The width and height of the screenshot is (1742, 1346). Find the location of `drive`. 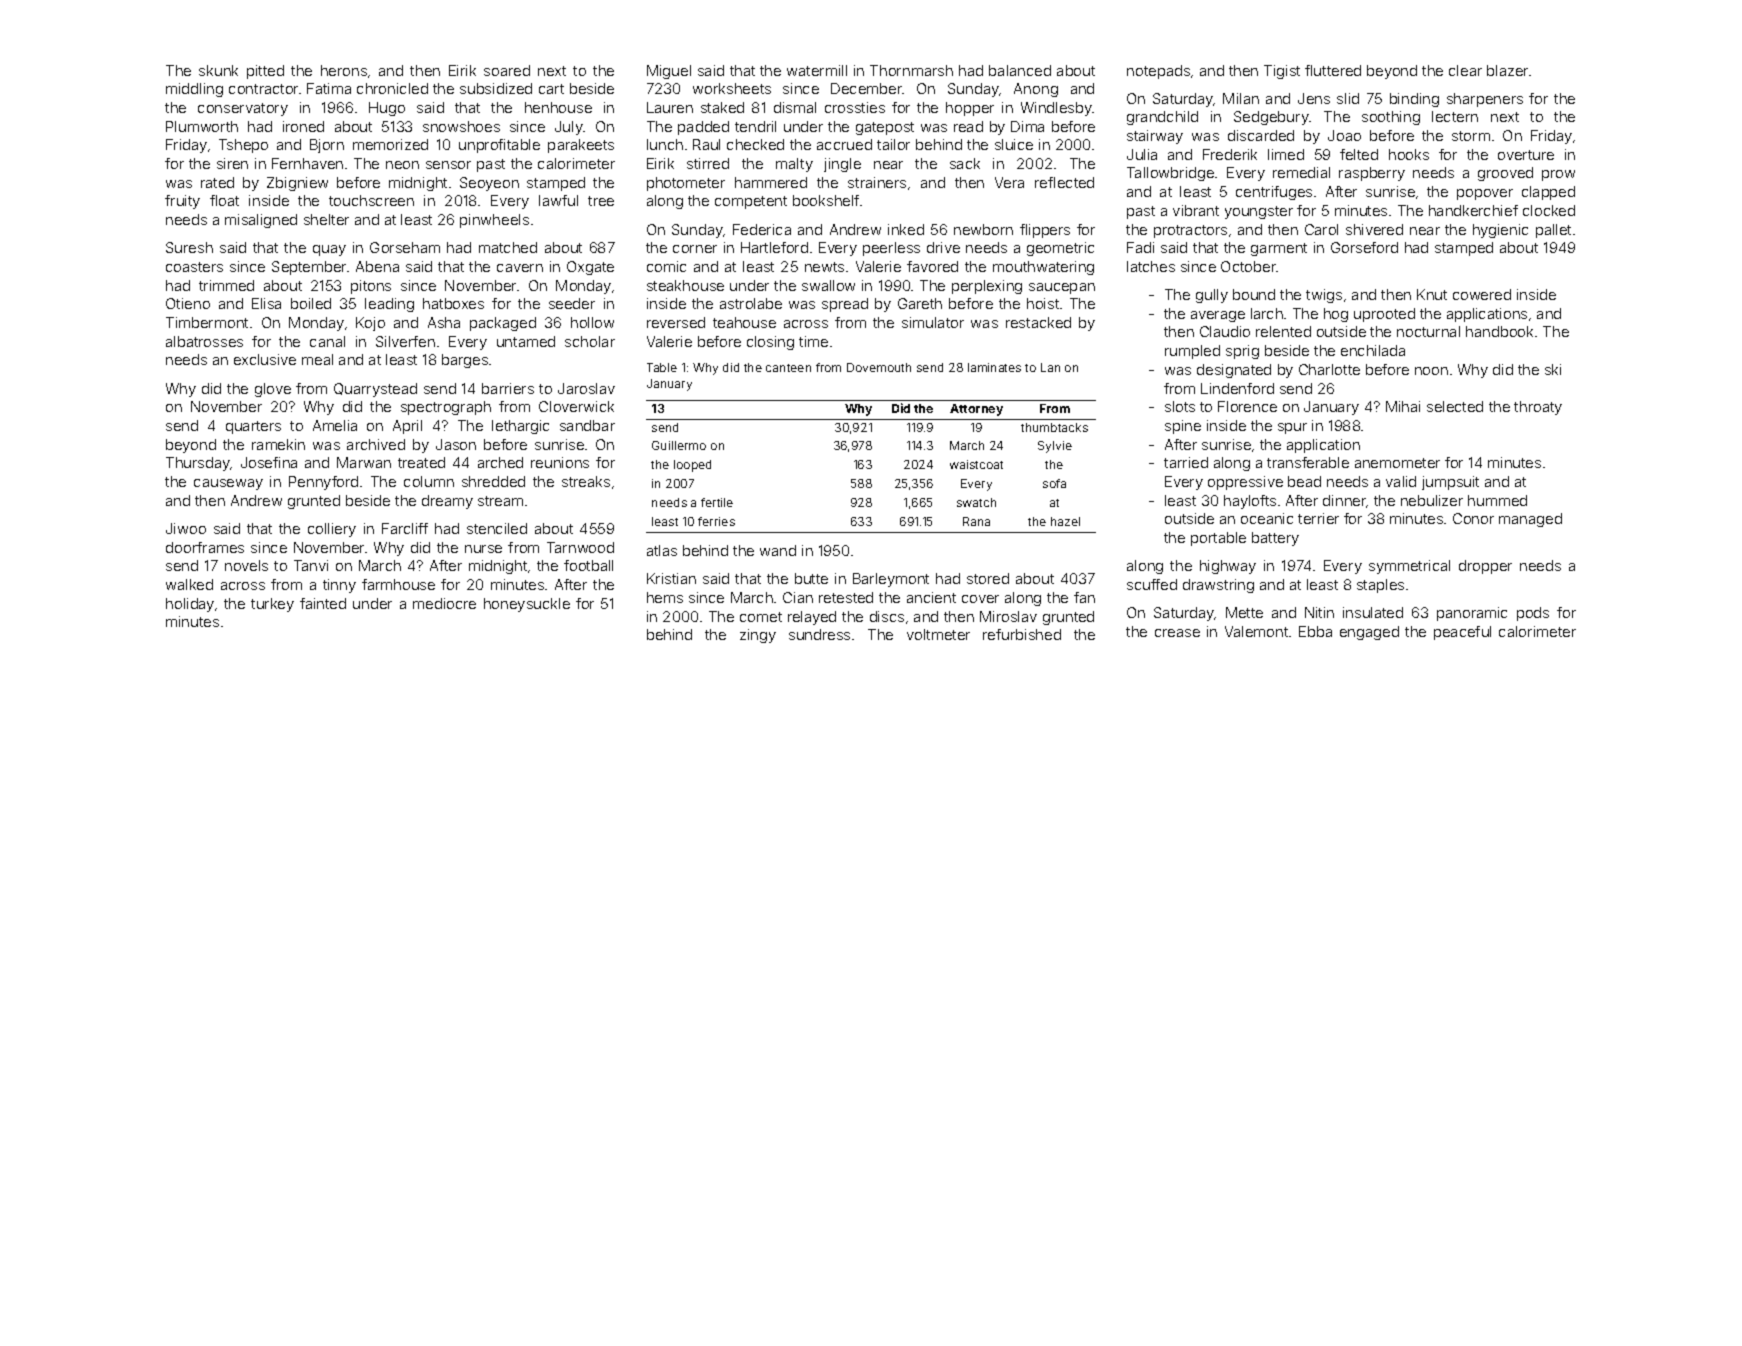

drive is located at coordinates (943, 247).
